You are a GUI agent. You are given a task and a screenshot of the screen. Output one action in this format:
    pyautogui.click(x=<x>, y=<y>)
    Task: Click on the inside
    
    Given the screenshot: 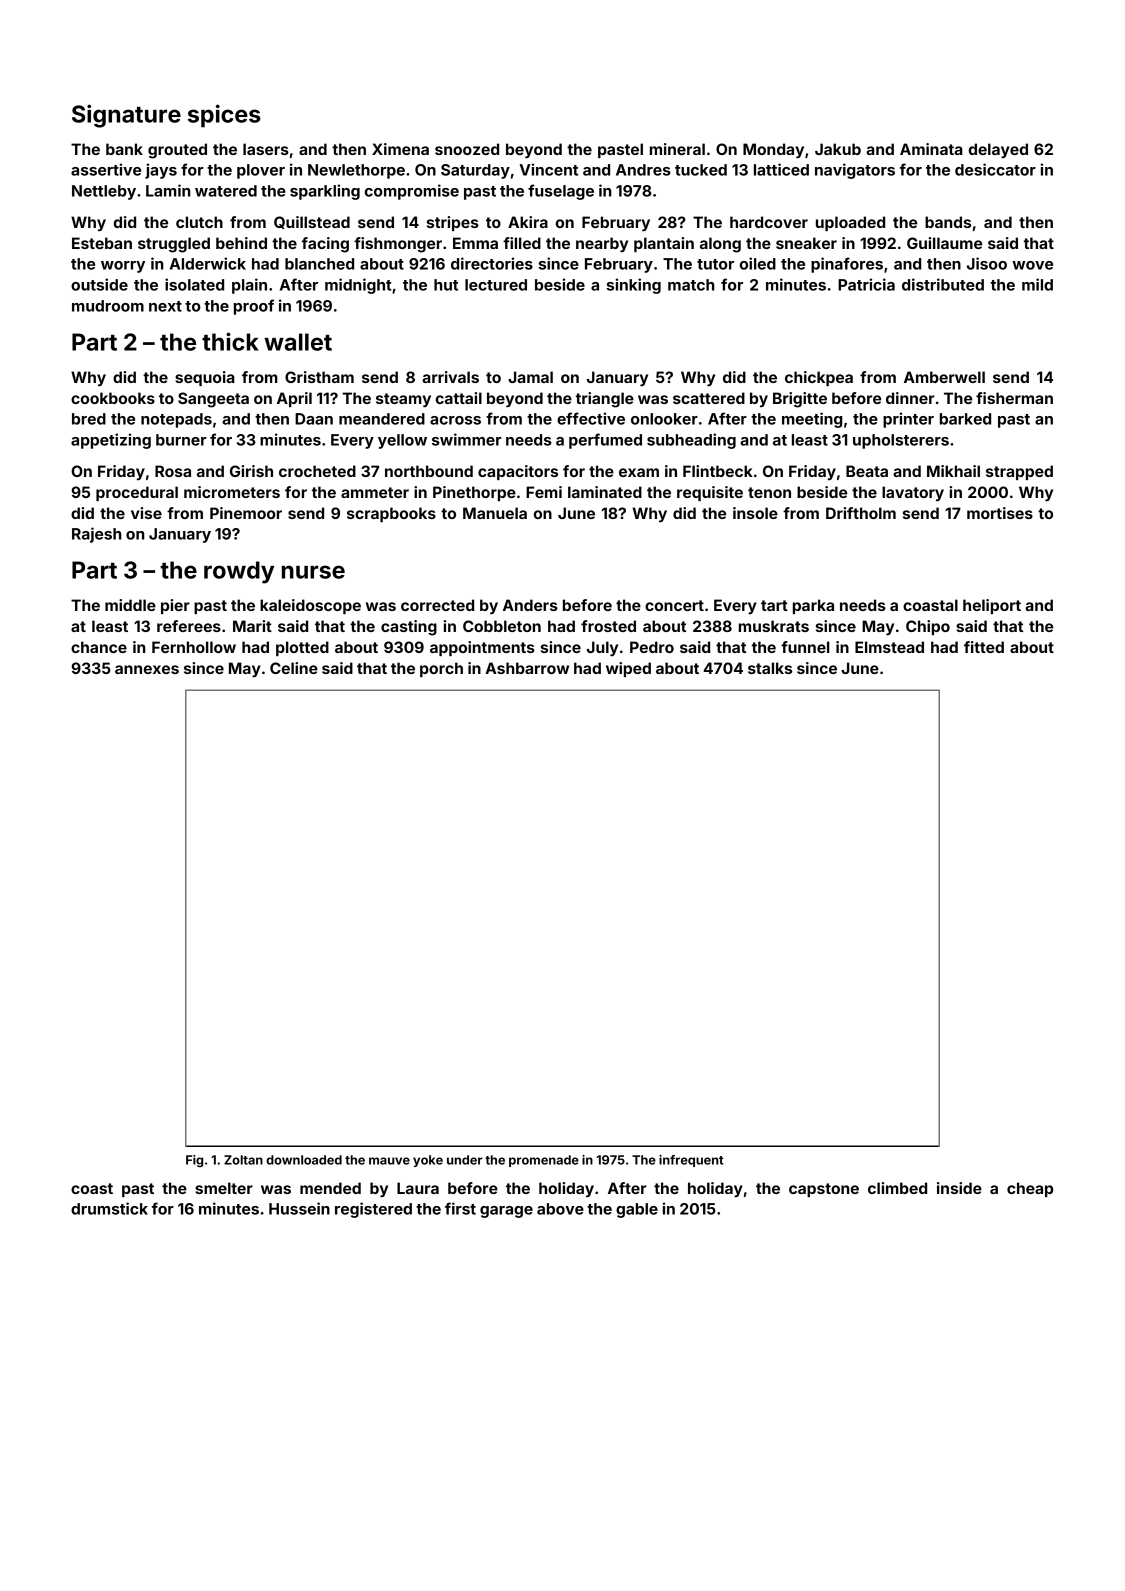 What is the action you would take?
    pyautogui.click(x=959, y=1188)
